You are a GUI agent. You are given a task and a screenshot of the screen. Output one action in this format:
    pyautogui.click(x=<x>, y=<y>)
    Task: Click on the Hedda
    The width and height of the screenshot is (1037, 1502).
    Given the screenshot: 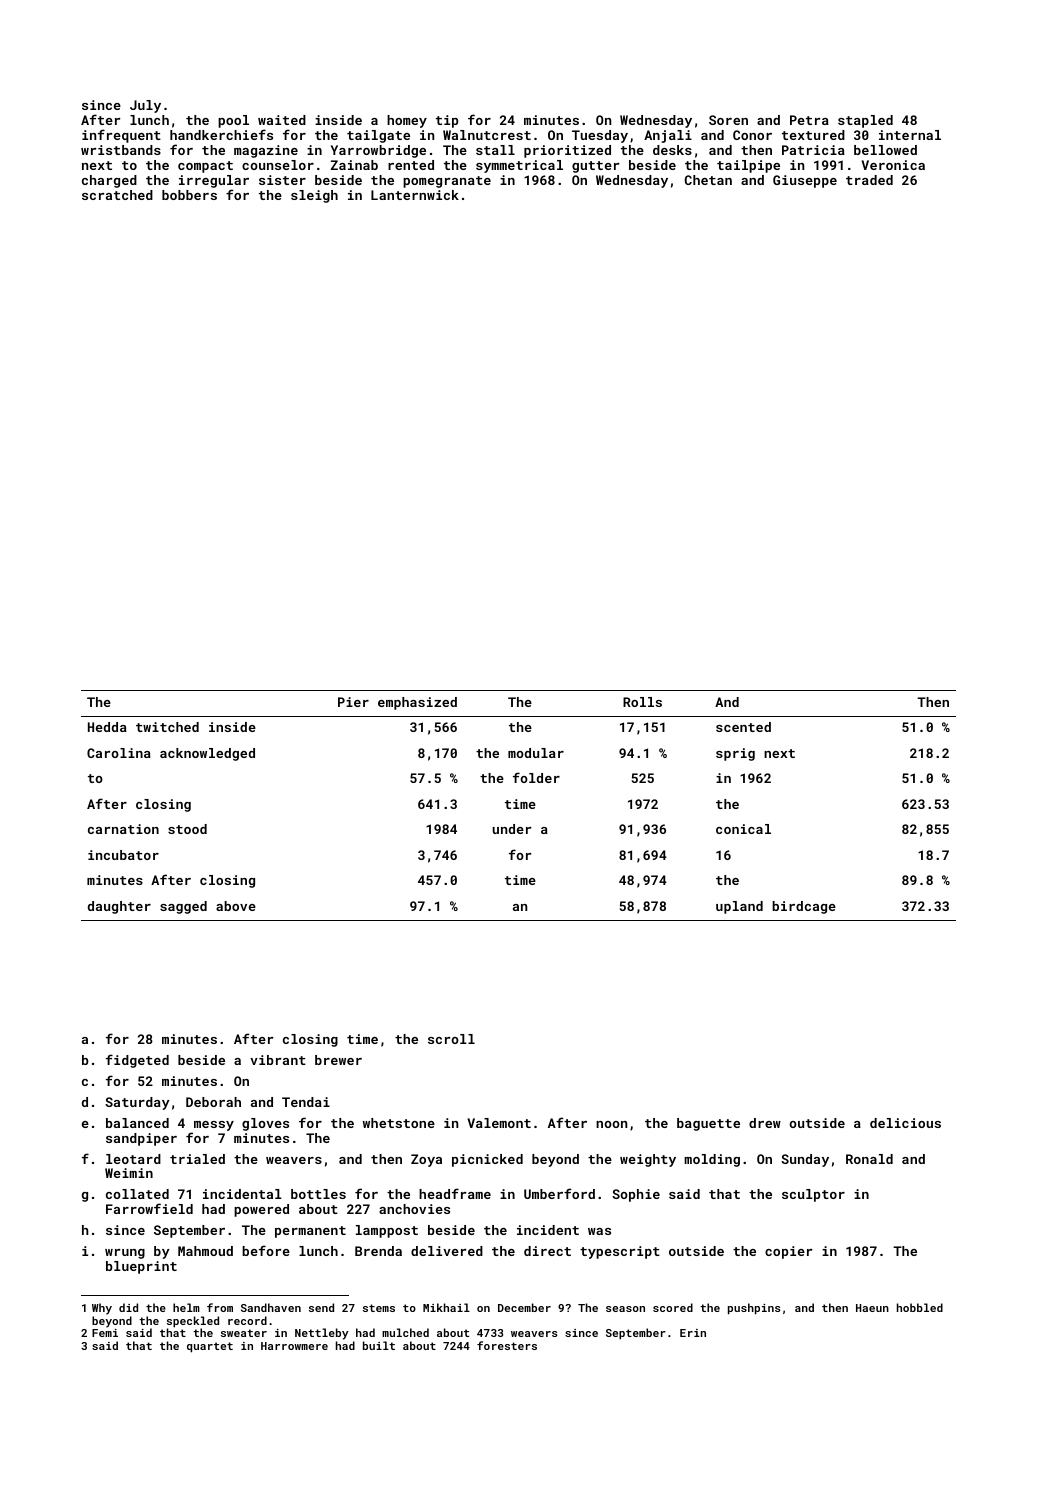 What is the action you would take?
    pyautogui.click(x=107, y=727)
